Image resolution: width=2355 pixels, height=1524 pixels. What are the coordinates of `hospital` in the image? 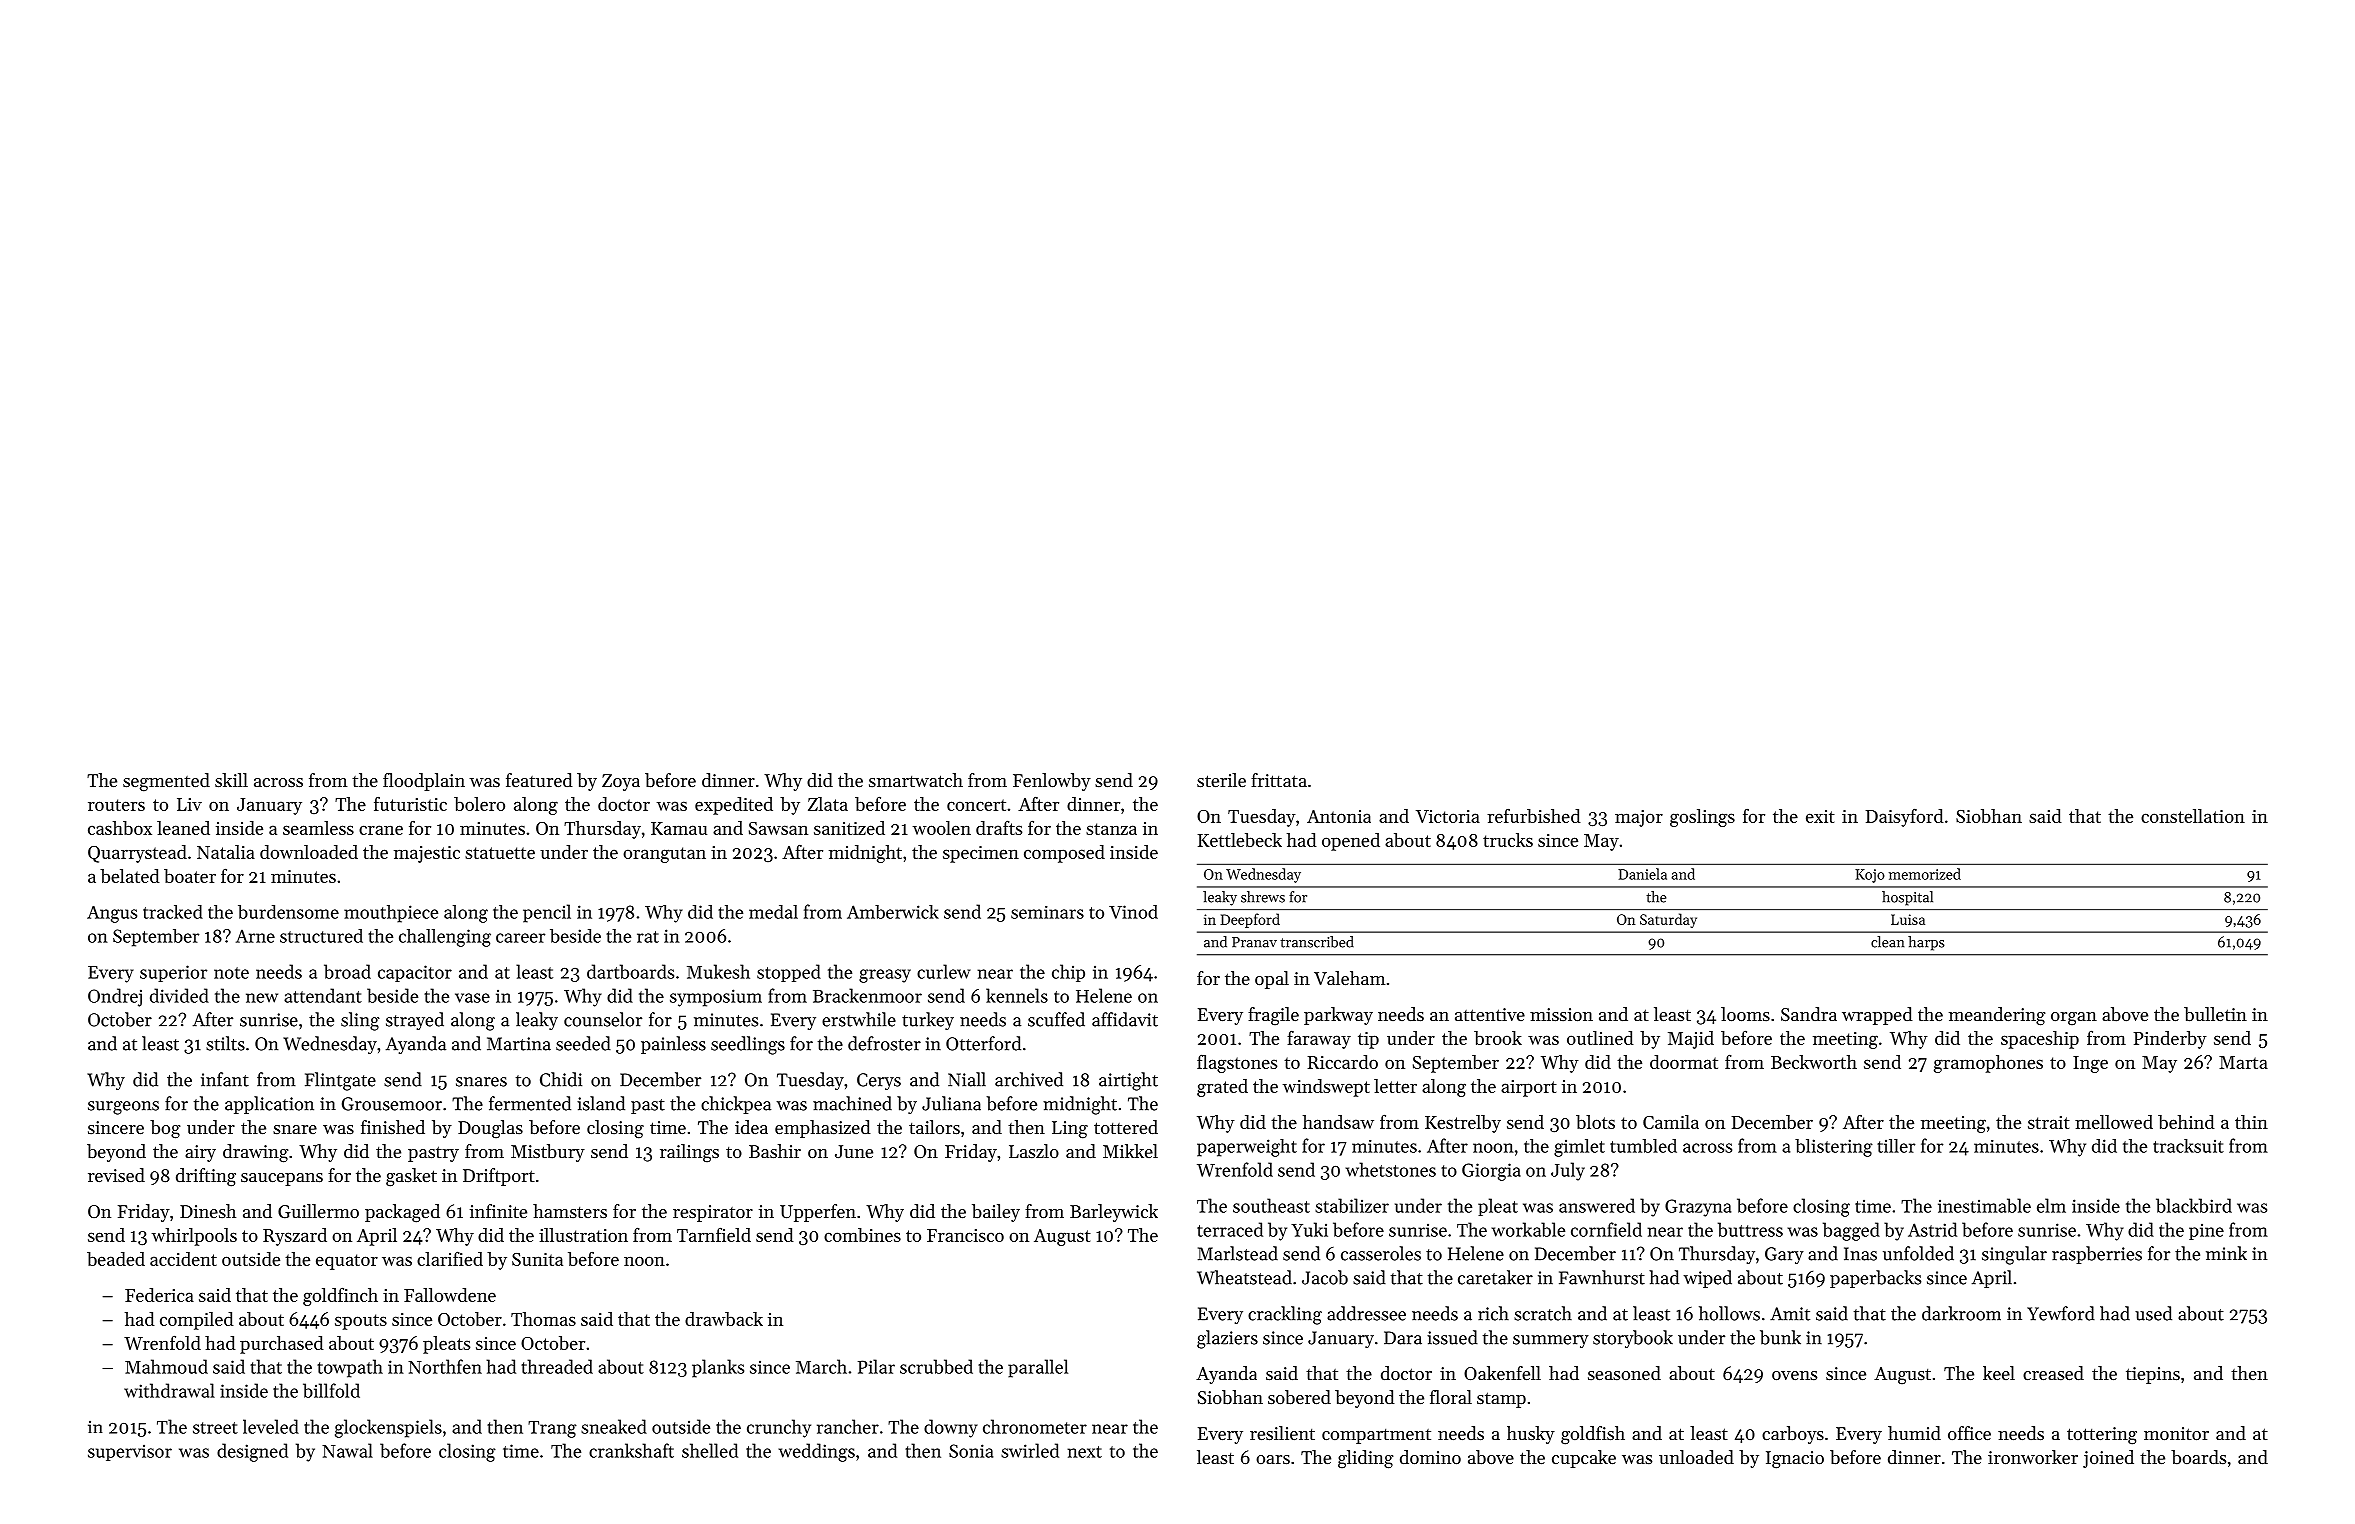 It's located at (1907, 898).
